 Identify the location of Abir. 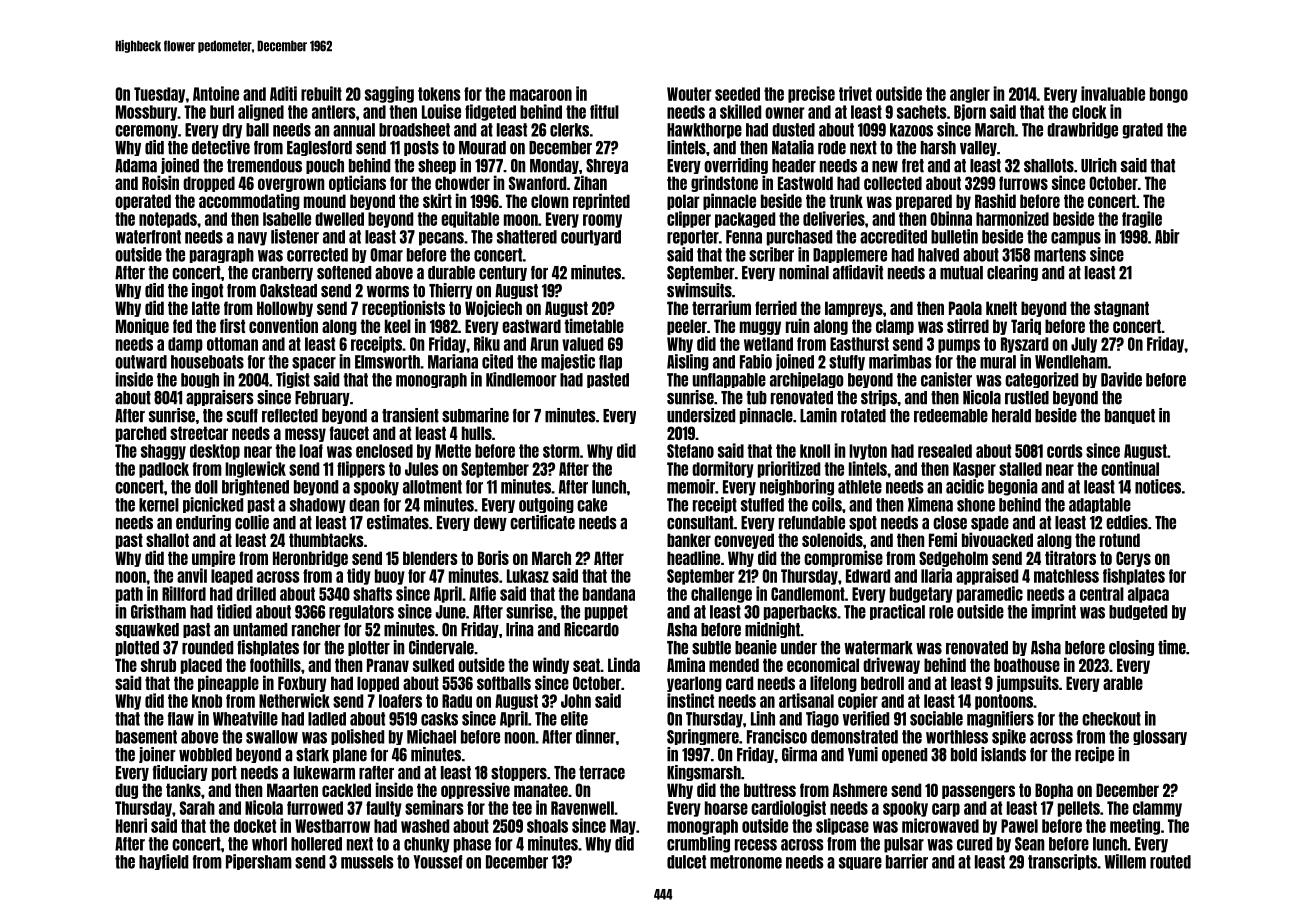
(1167, 236).
